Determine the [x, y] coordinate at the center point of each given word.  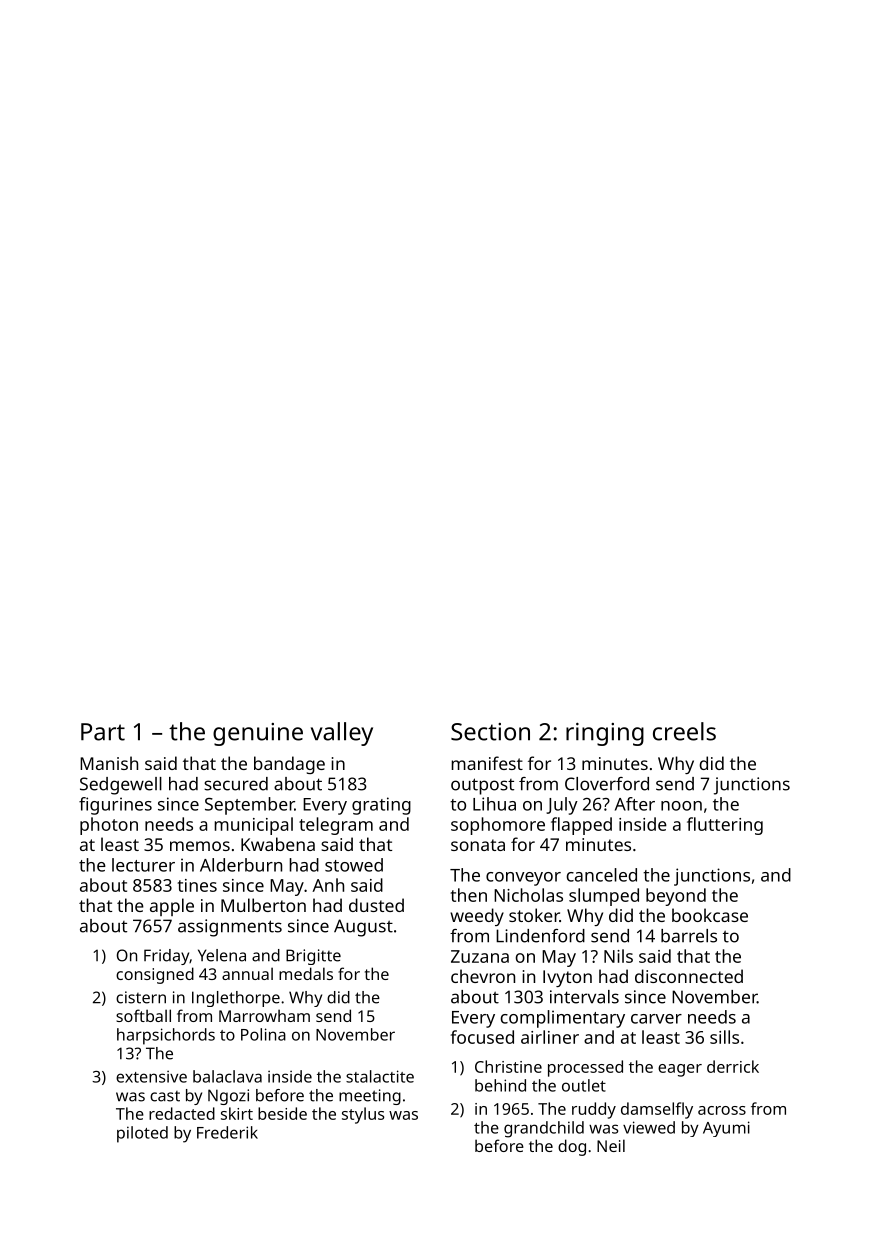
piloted [142, 1134]
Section [490, 732]
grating [381, 806]
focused [482, 1037]
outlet [584, 1085]
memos [200, 846]
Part [103, 732]
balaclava [227, 1076]
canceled [602, 875]
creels [684, 731]
